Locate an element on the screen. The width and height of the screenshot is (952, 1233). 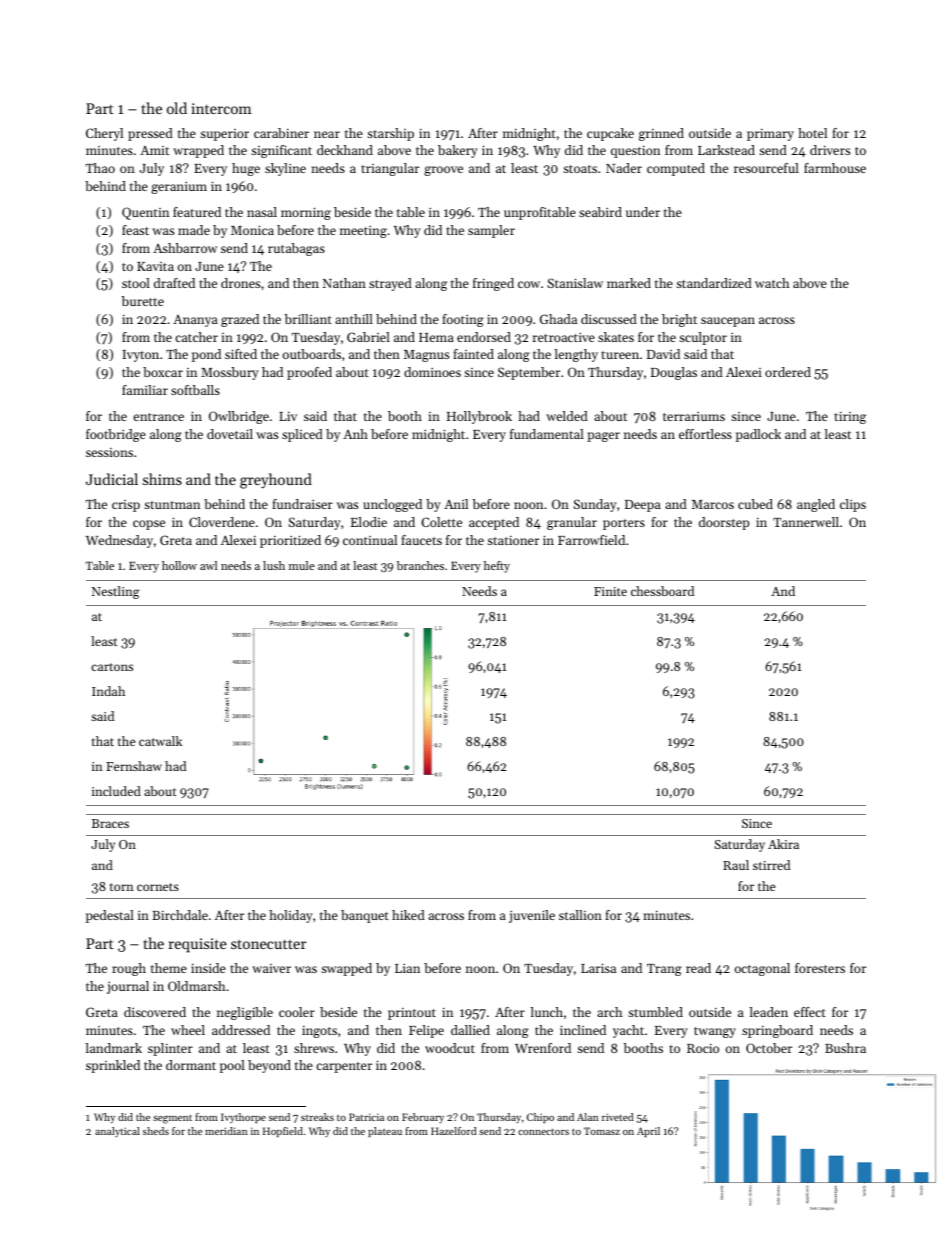
Patricia is located at coordinates (366, 1117).
